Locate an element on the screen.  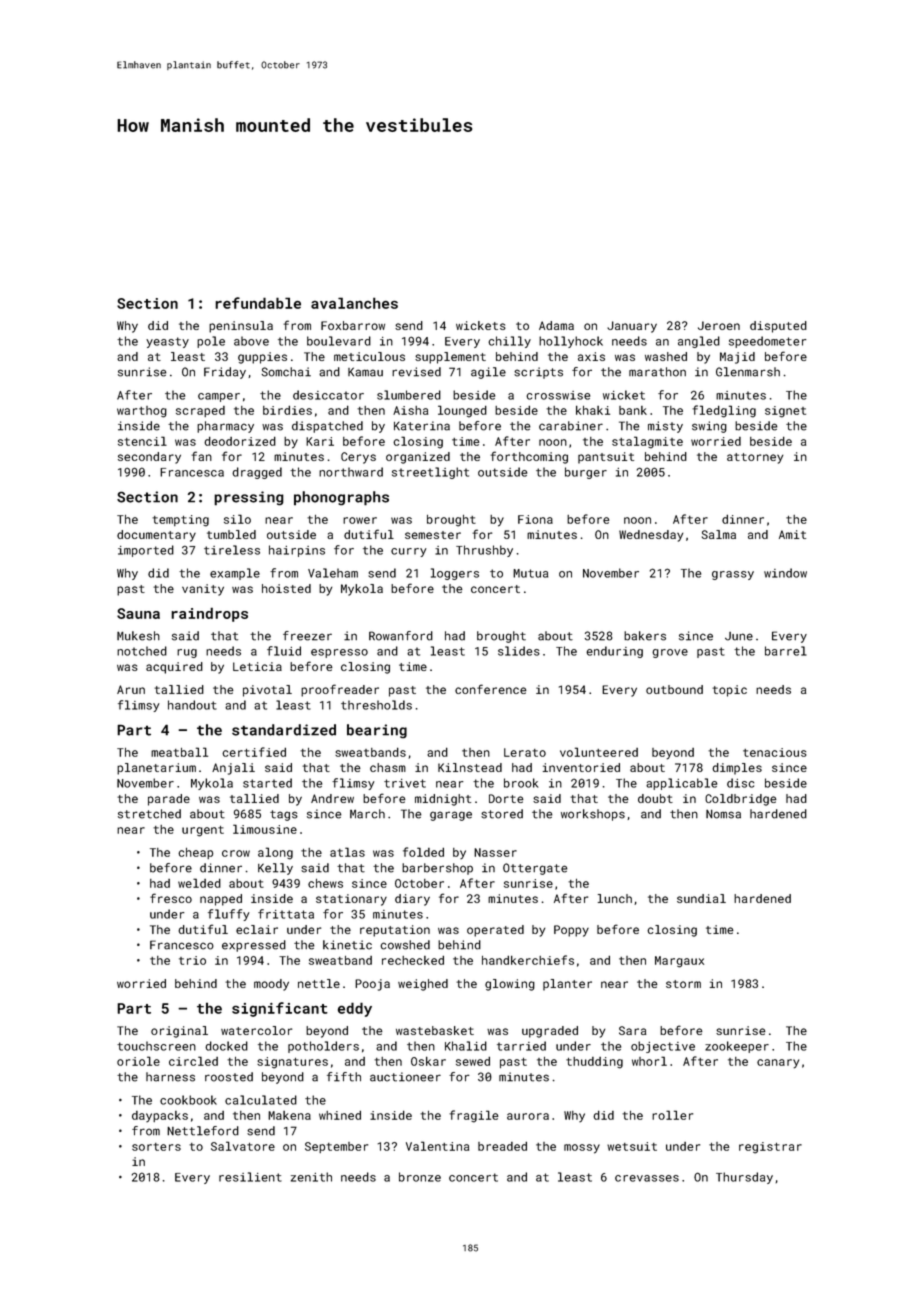
conference is located at coordinates (491, 689).
